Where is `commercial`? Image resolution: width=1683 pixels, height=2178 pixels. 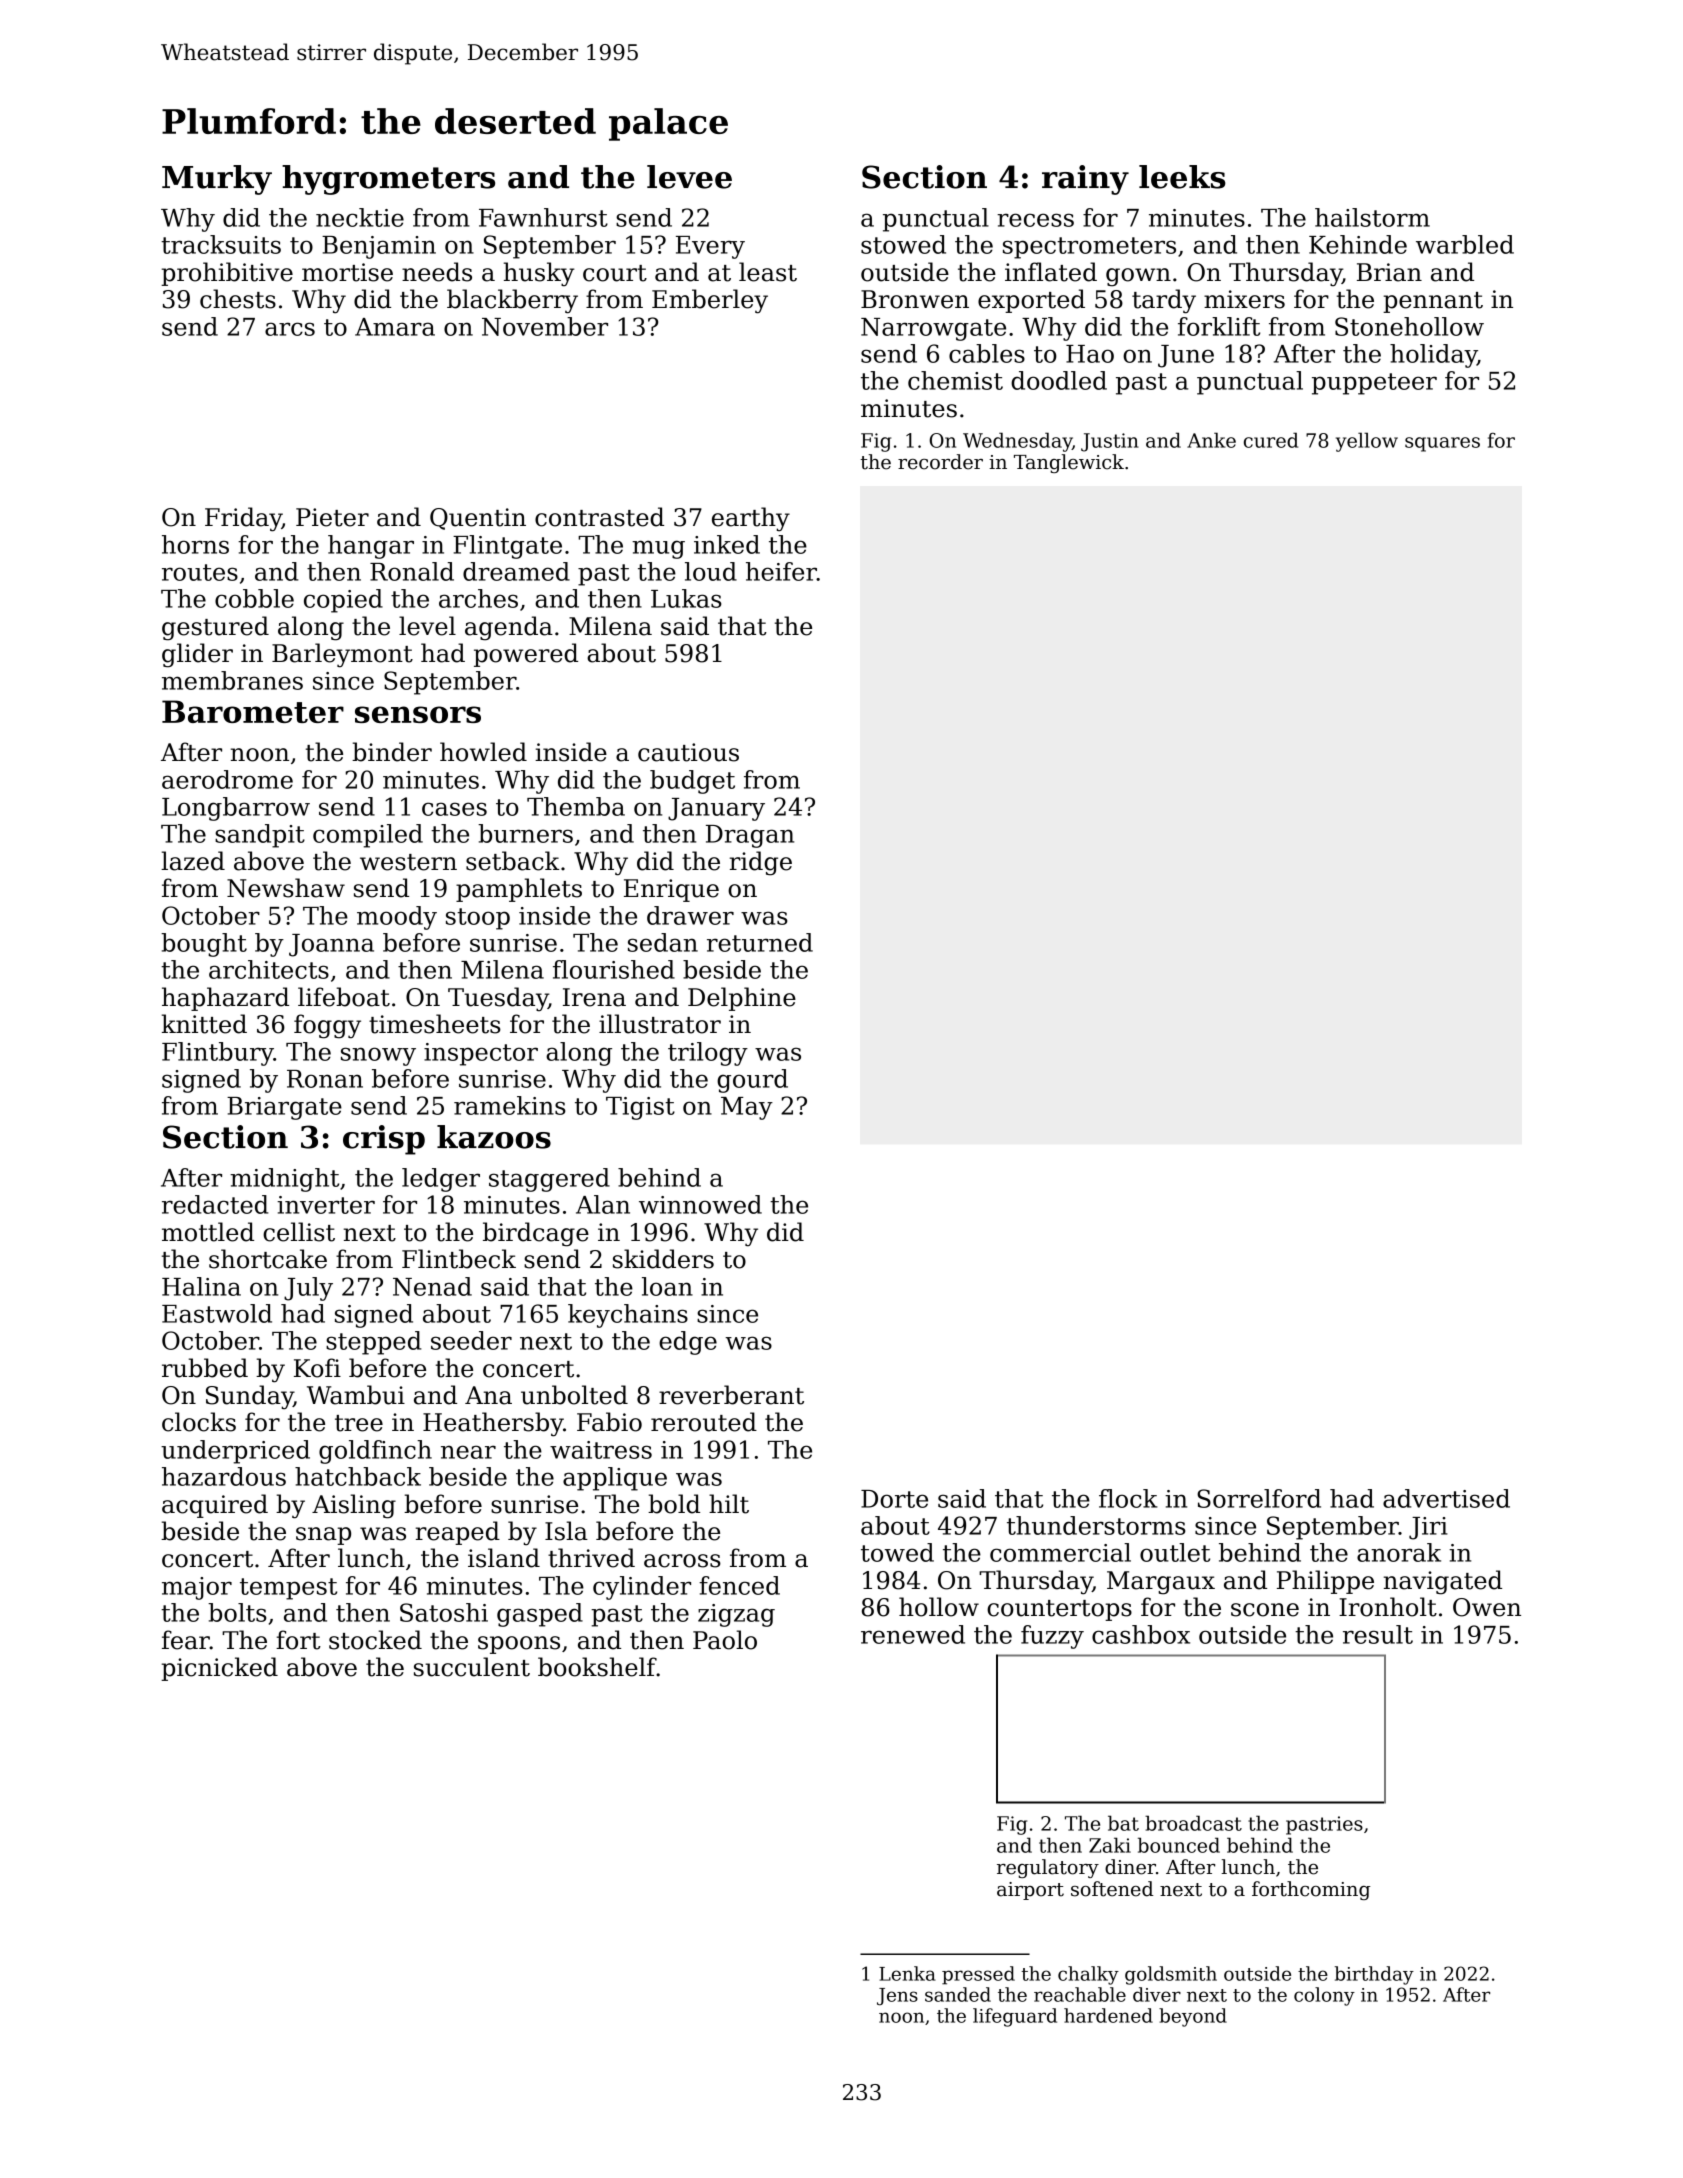
commercial is located at coordinates (1060, 1552).
